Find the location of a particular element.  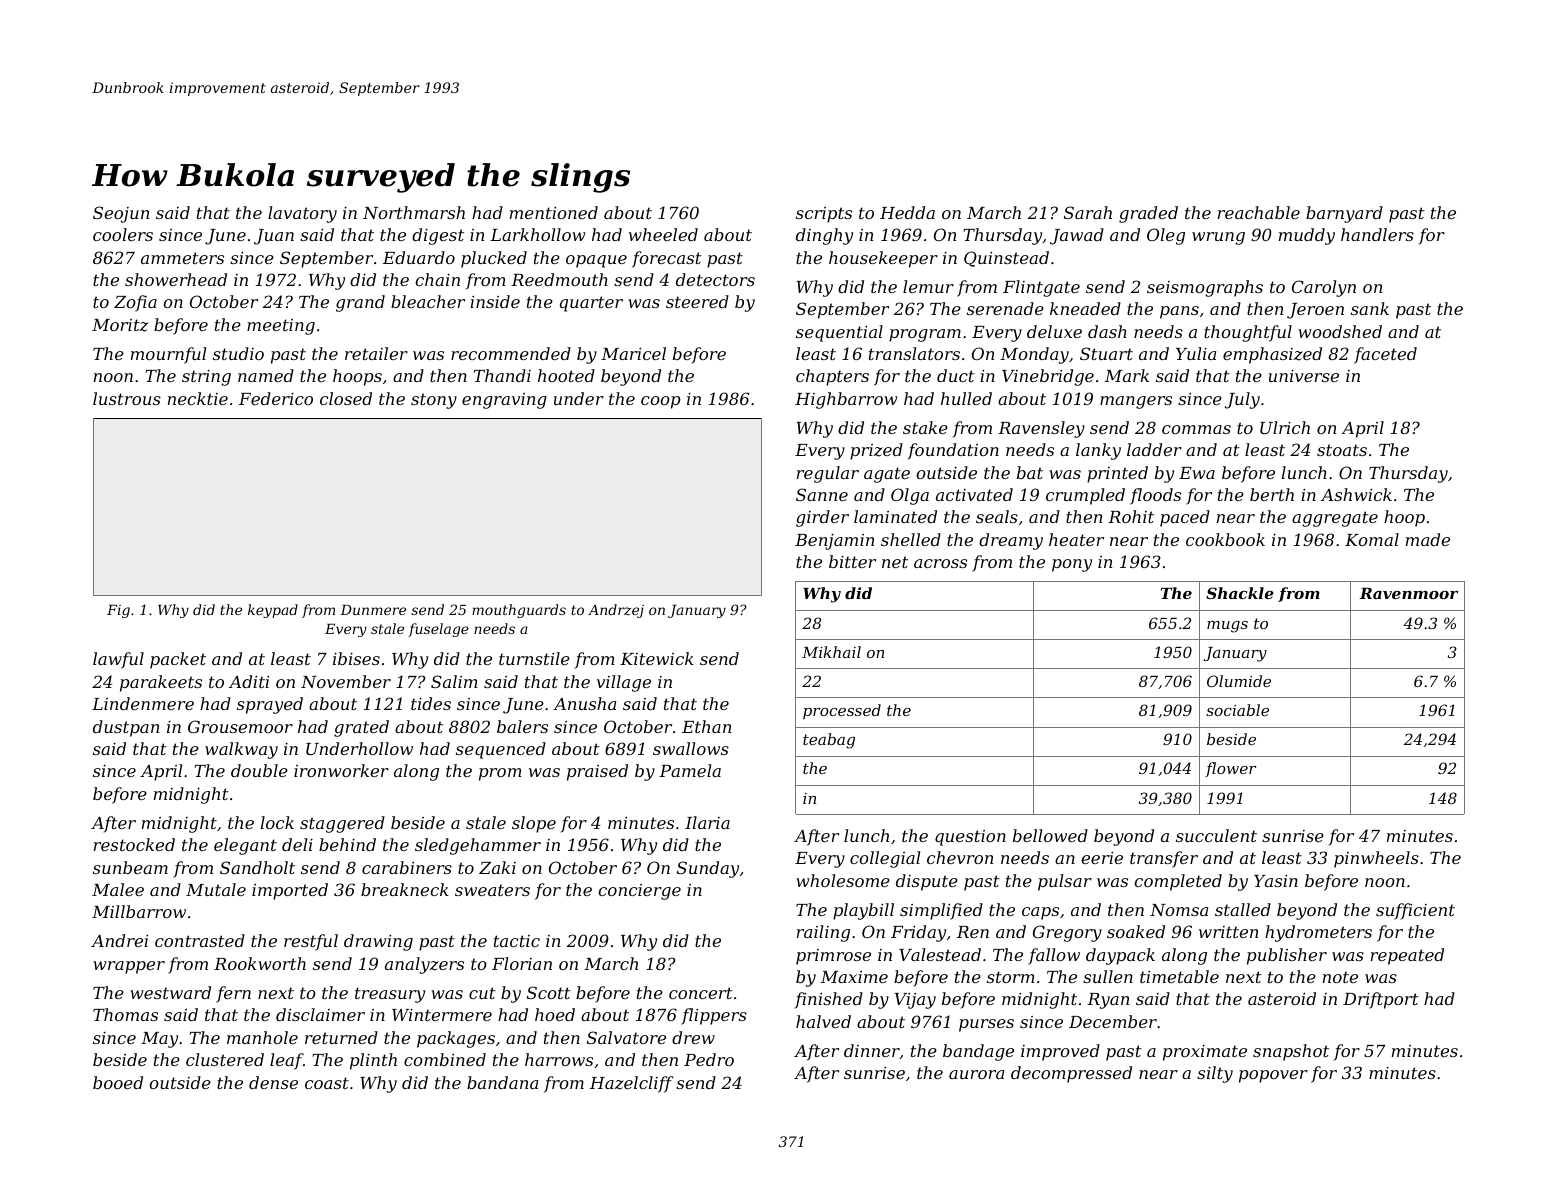

Dunmere is located at coordinates (373, 610).
